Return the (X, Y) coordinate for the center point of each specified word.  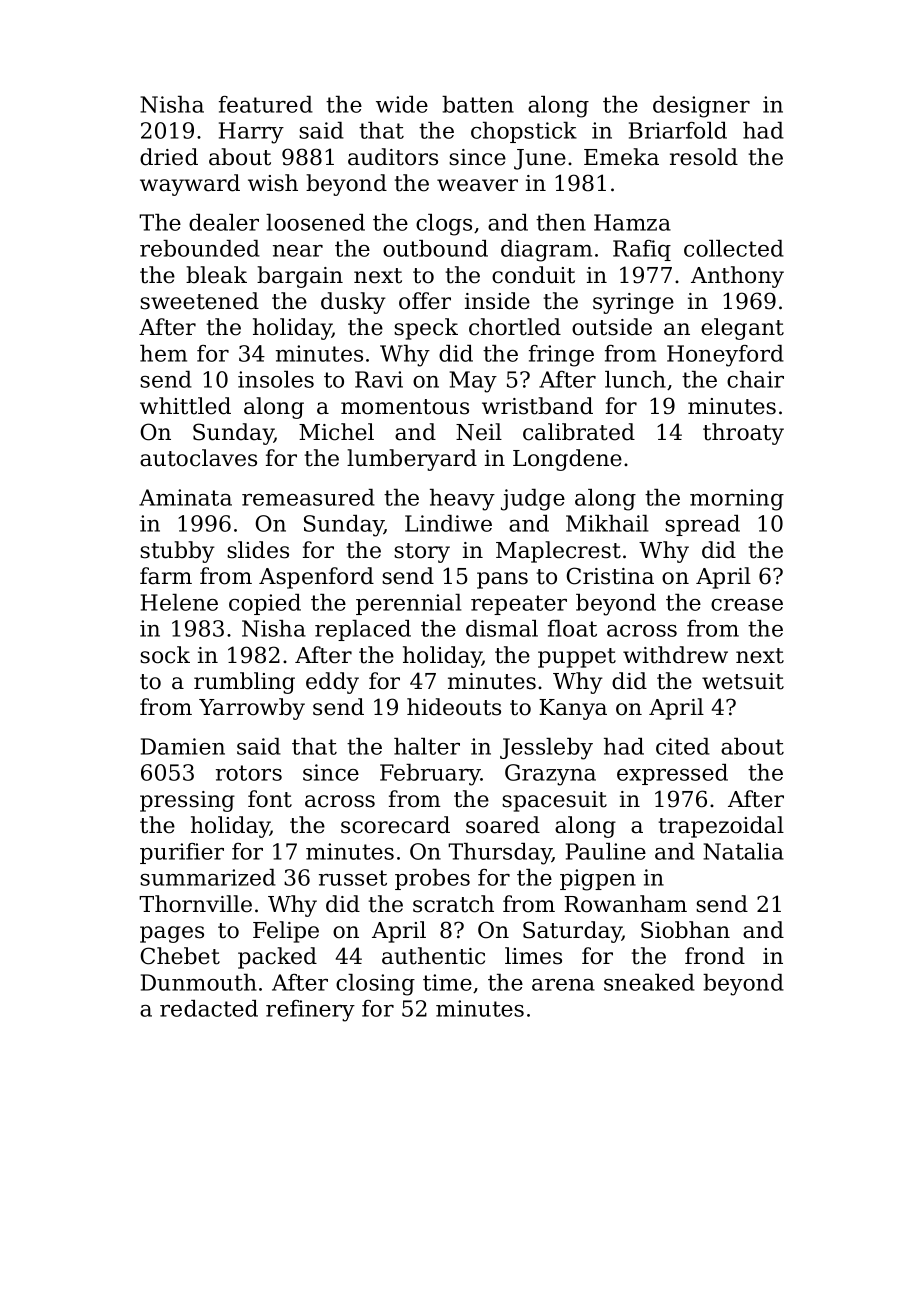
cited (683, 746)
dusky (353, 303)
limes (533, 956)
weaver (477, 185)
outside (612, 327)
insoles (276, 379)
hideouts (454, 707)
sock (165, 655)
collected (734, 248)
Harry (251, 133)
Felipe (286, 932)
